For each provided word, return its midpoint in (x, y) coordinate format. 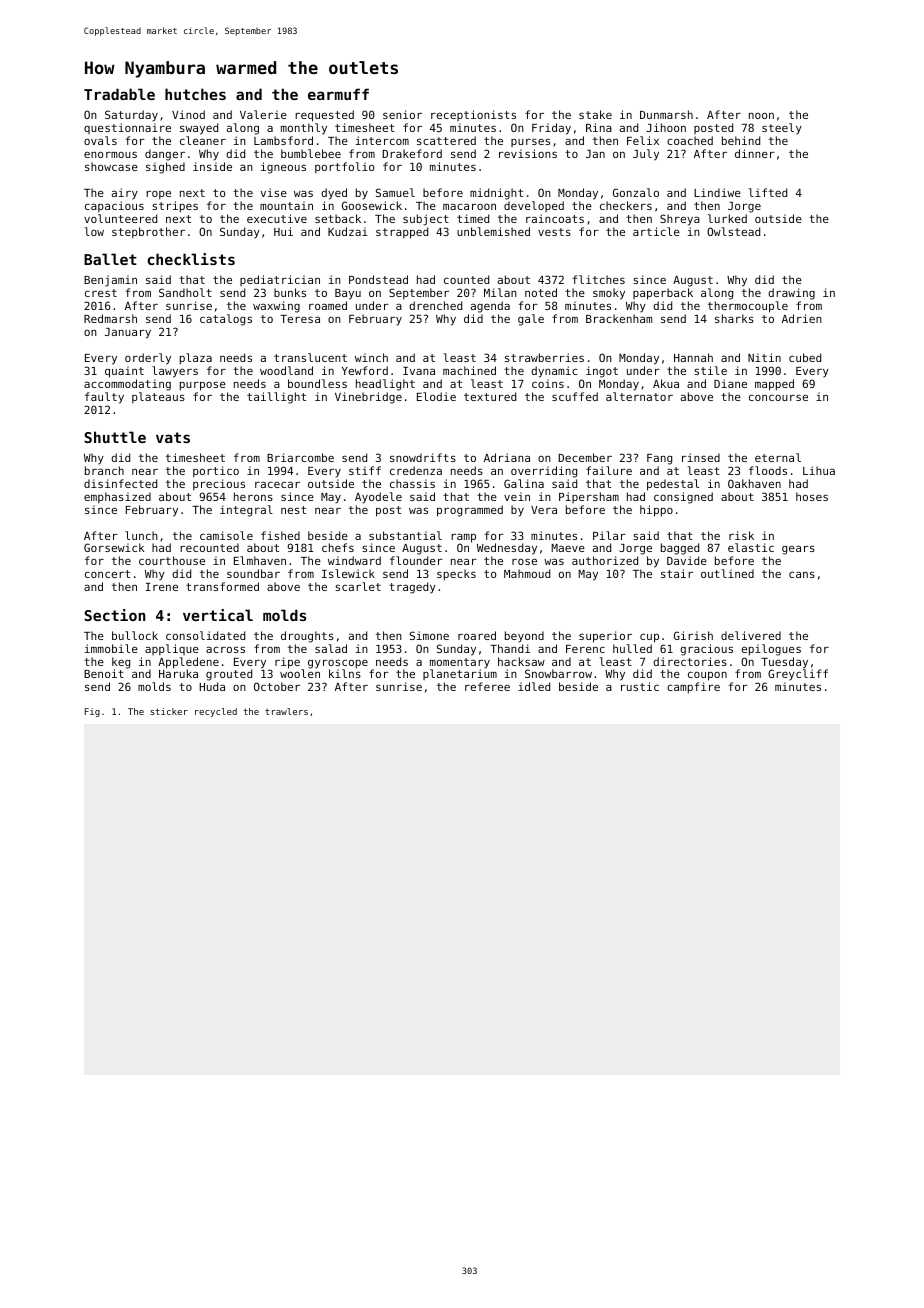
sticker (169, 711)
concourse (778, 397)
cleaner (203, 140)
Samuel (395, 192)
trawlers (286, 711)
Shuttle (115, 437)
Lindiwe (717, 192)
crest (101, 293)
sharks (734, 318)
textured (490, 396)
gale (531, 320)
